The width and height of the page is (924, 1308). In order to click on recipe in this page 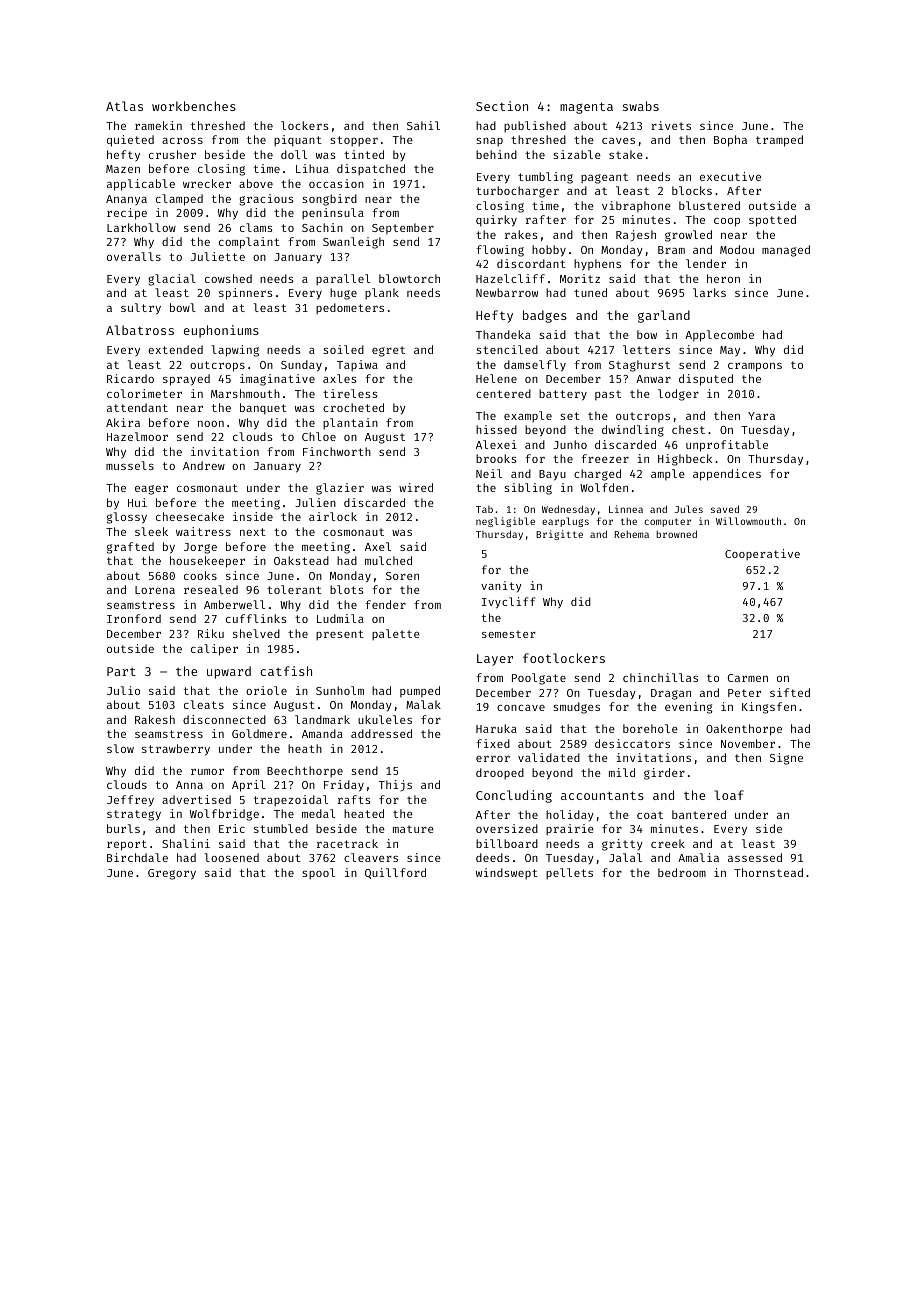, I will do `click(127, 214)`.
